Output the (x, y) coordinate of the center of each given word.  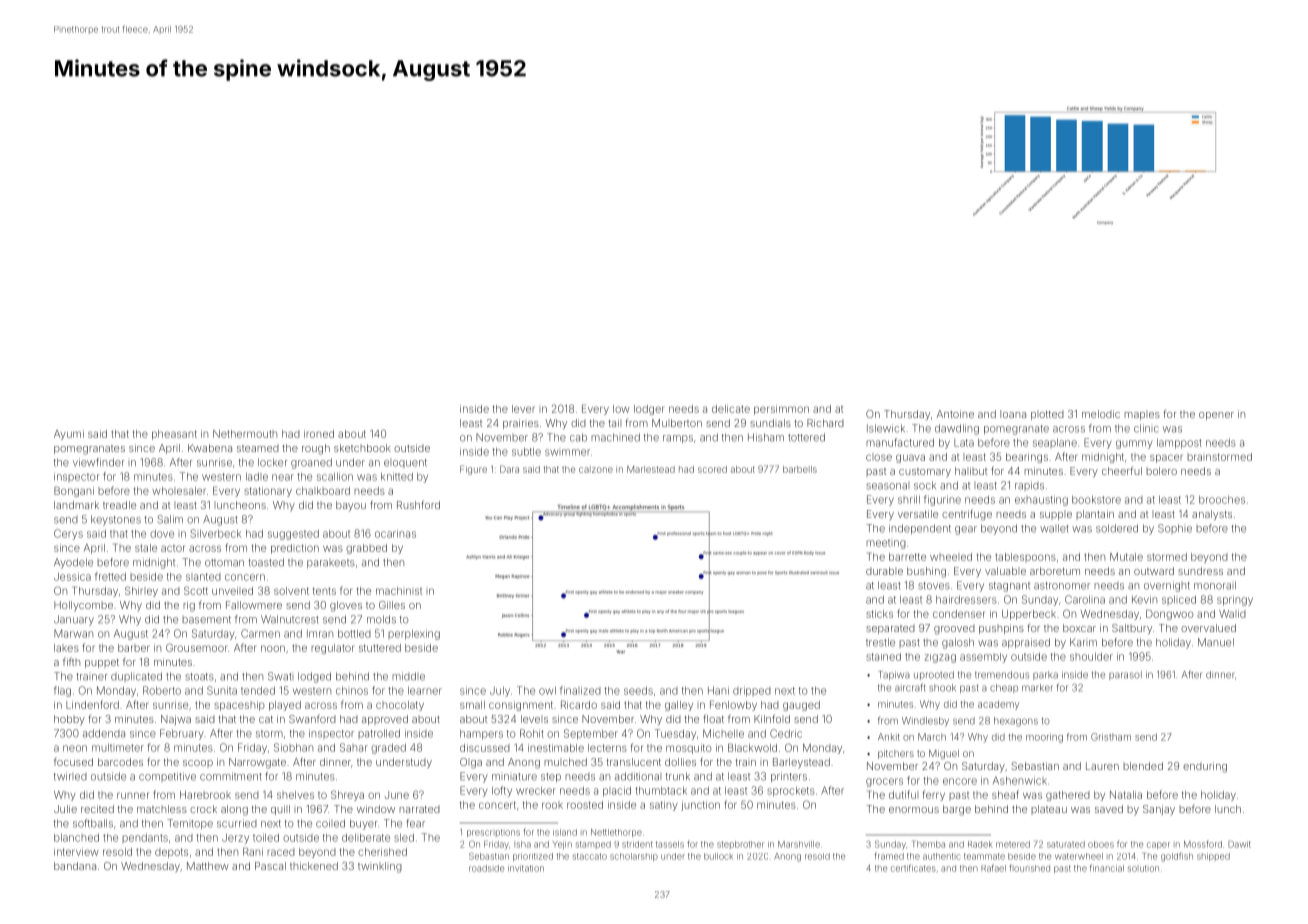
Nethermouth (245, 434)
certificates (913, 868)
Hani (718, 690)
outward (1154, 571)
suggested (293, 535)
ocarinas (395, 533)
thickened (314, 866)
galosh (958, 643)
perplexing (414, 634)
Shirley (141, 591)
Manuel (1216, 642)
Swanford (312, 718)
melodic (1101, 414)
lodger (649, 410)
